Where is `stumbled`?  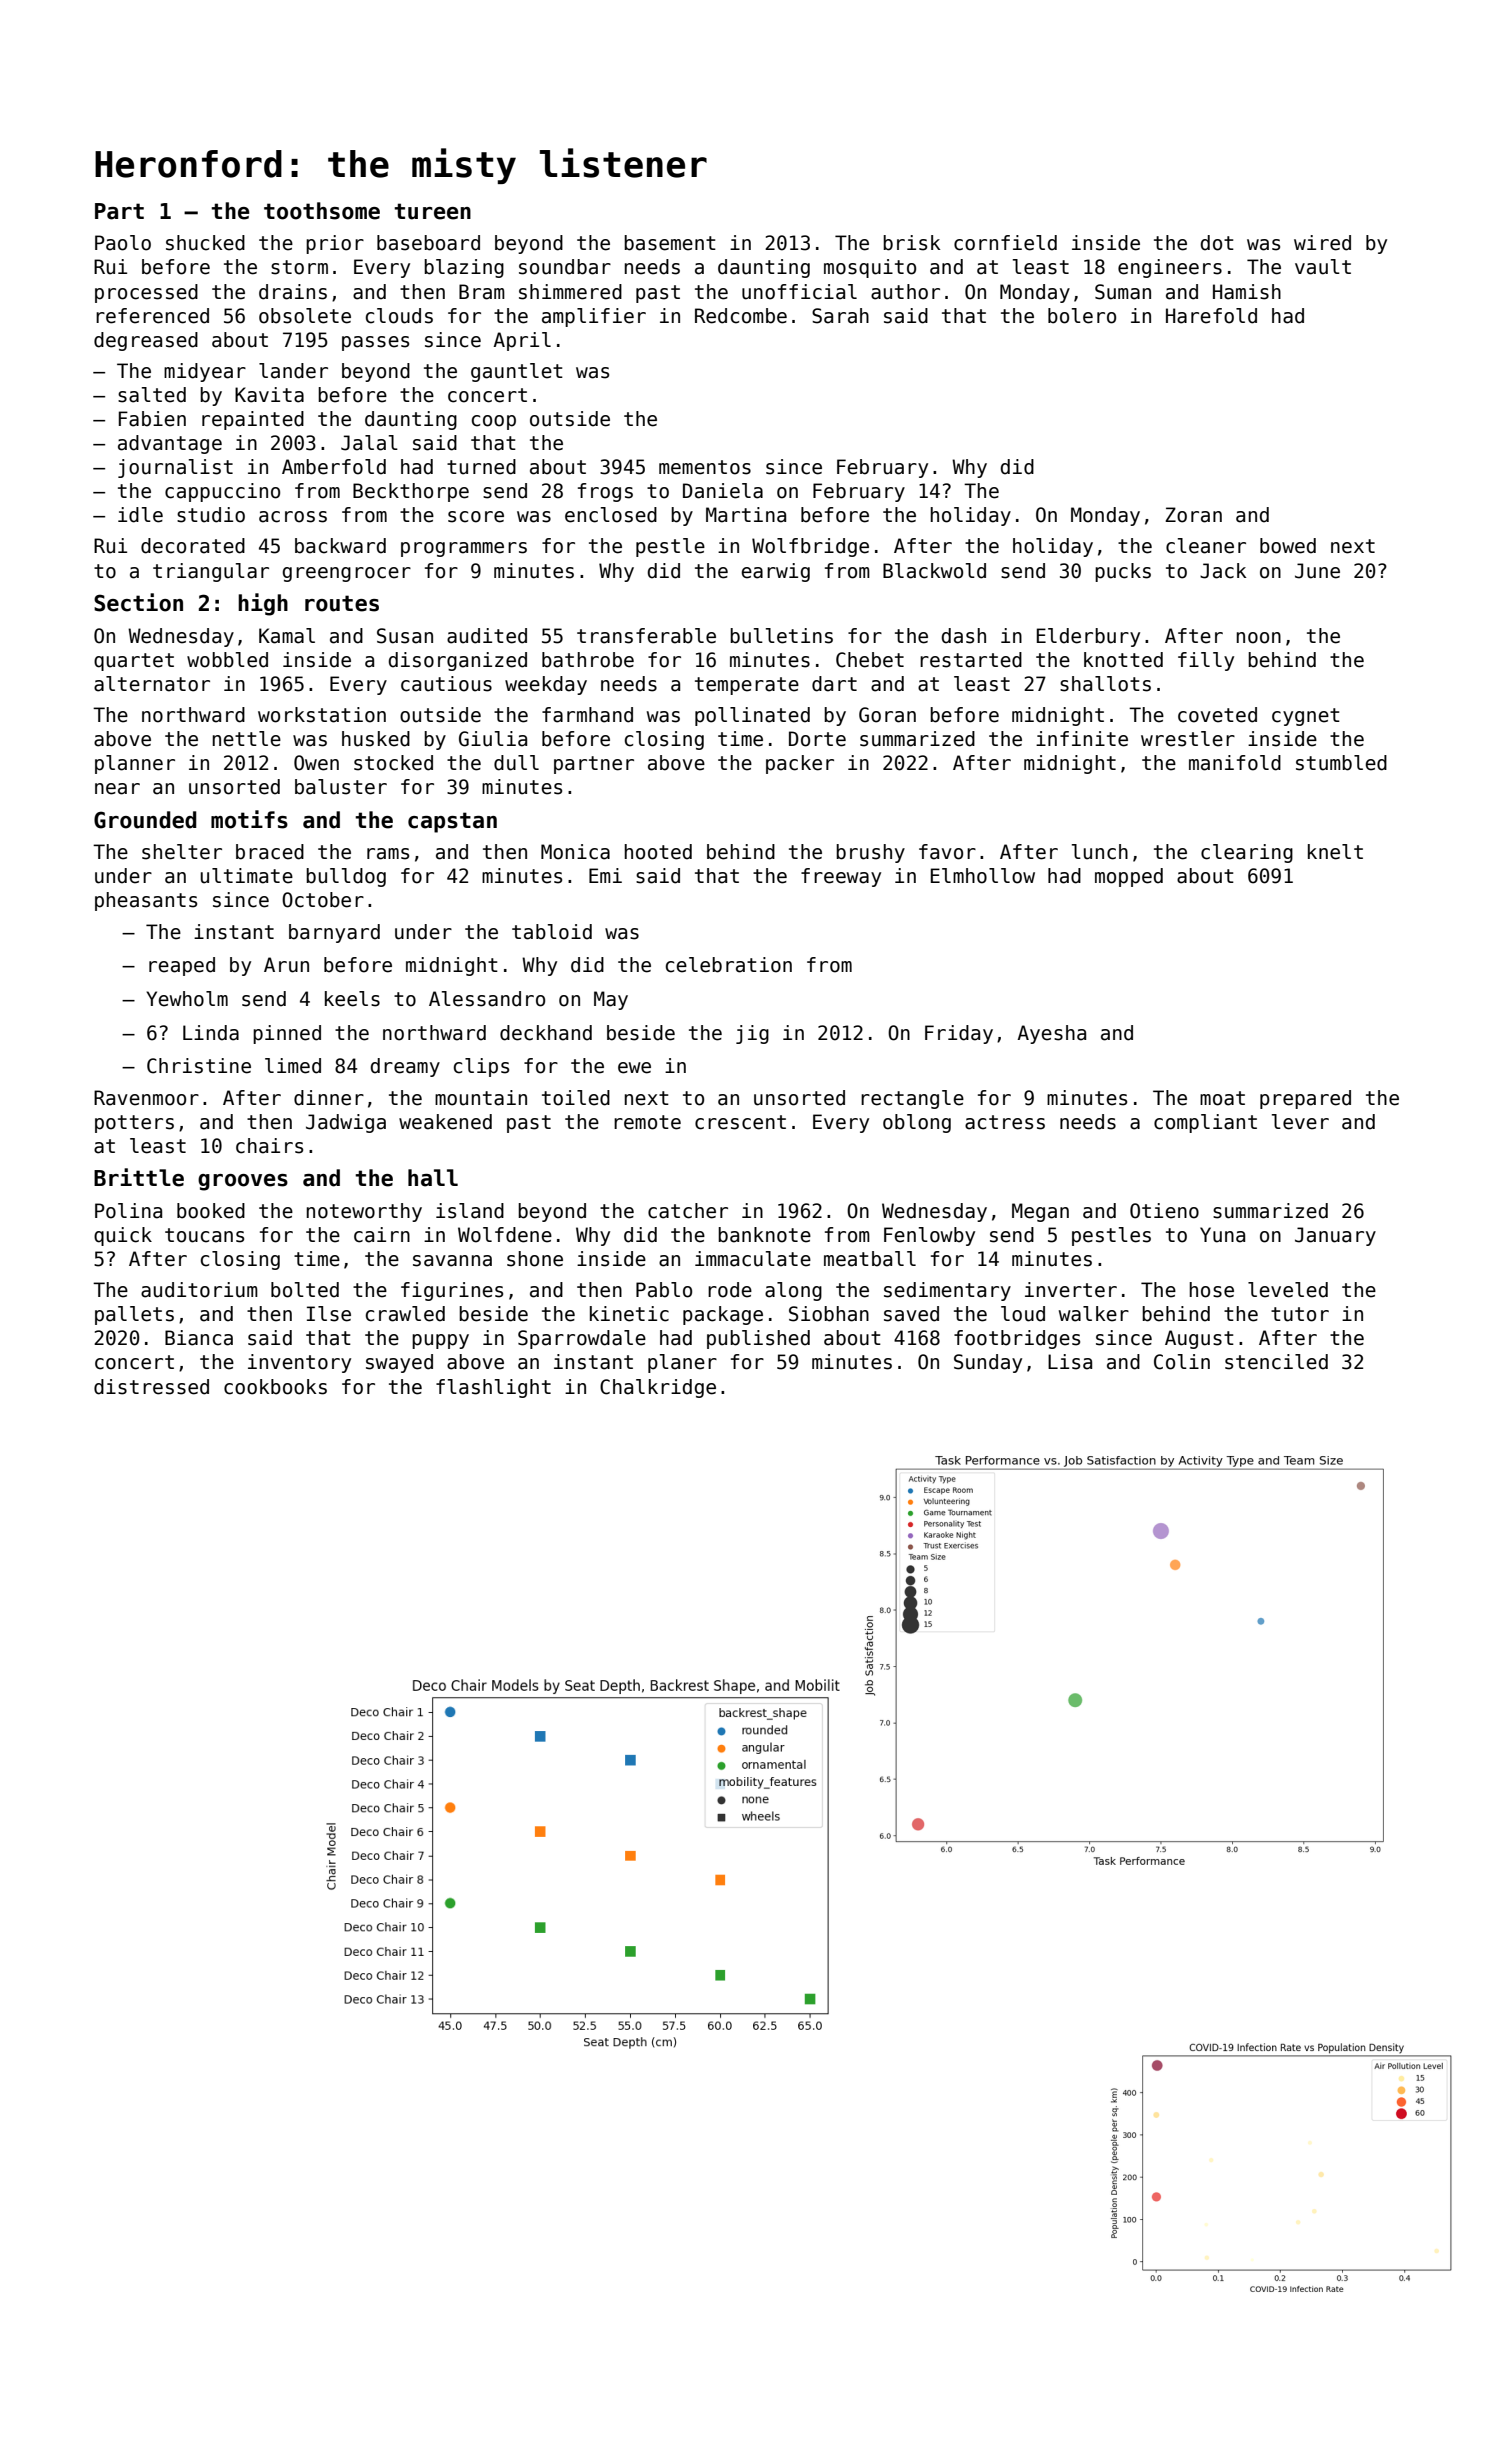
stumbled is located at coordinates (1341, 763).
